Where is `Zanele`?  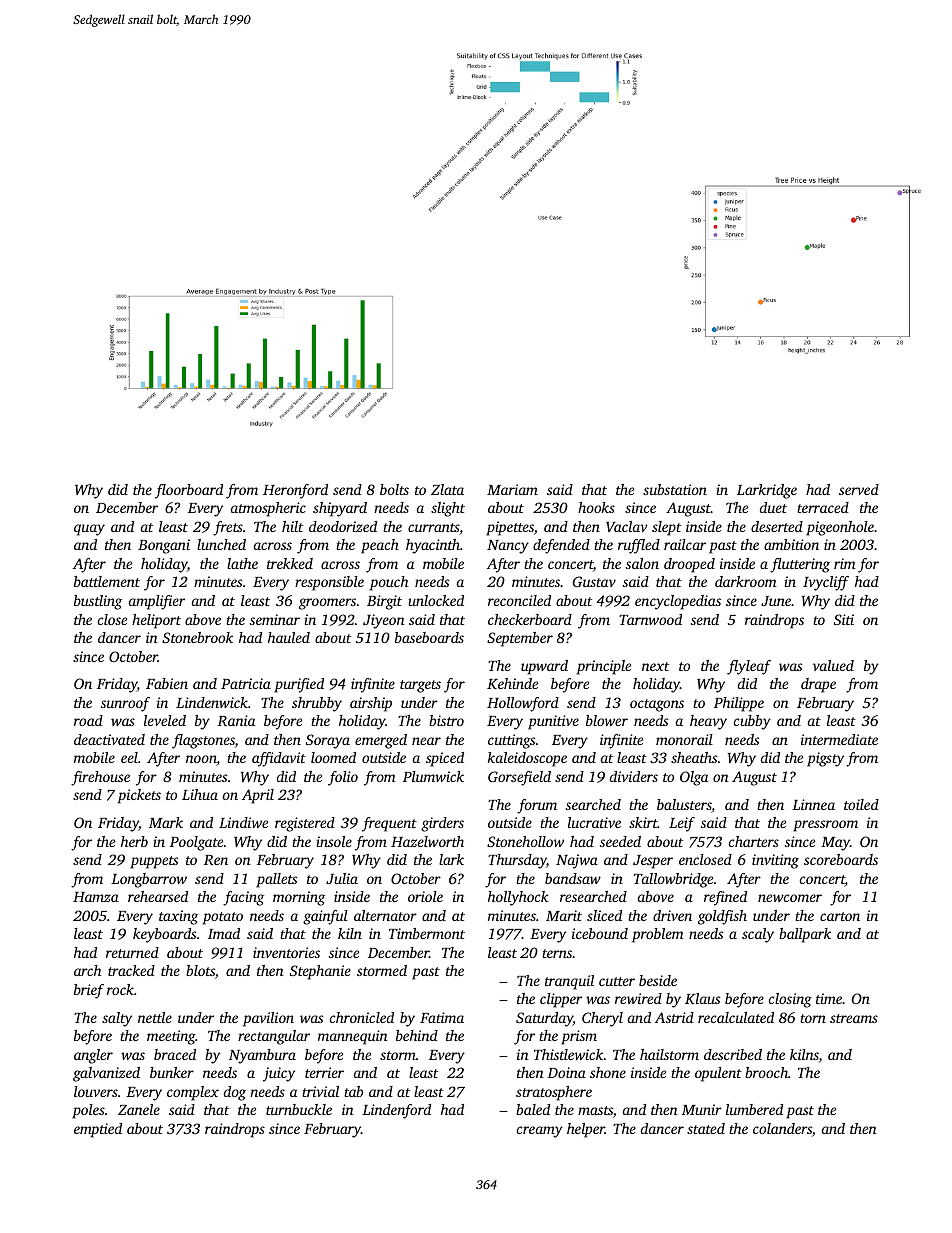
Zanele is located at coordinates (139, 1109).
